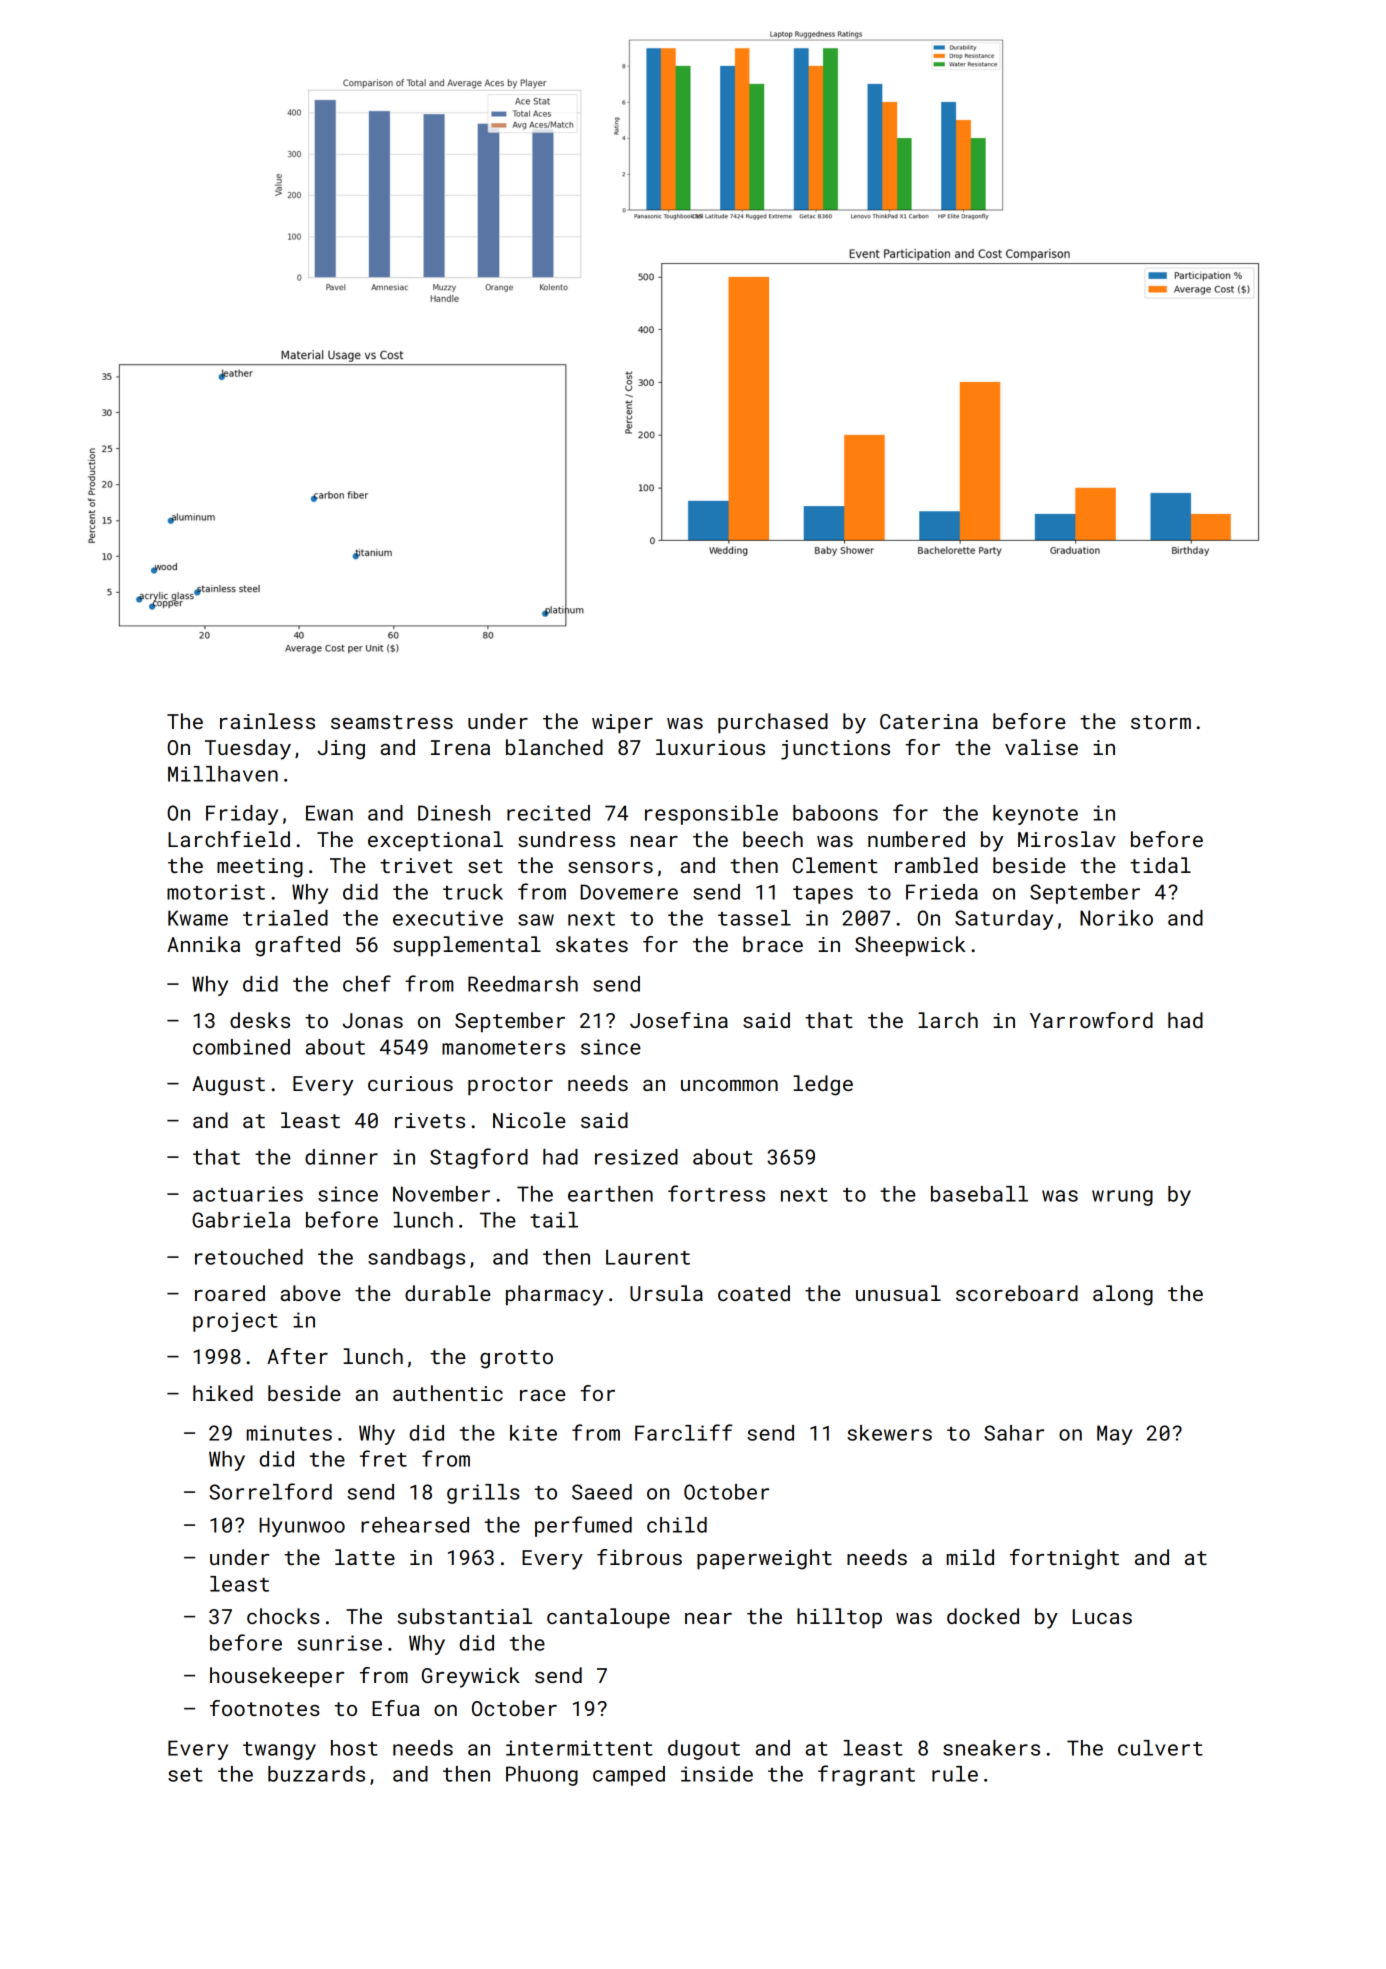  Describe the element at coordinates (979, 1194) in the screenshot. I see `baseball` at that location.
